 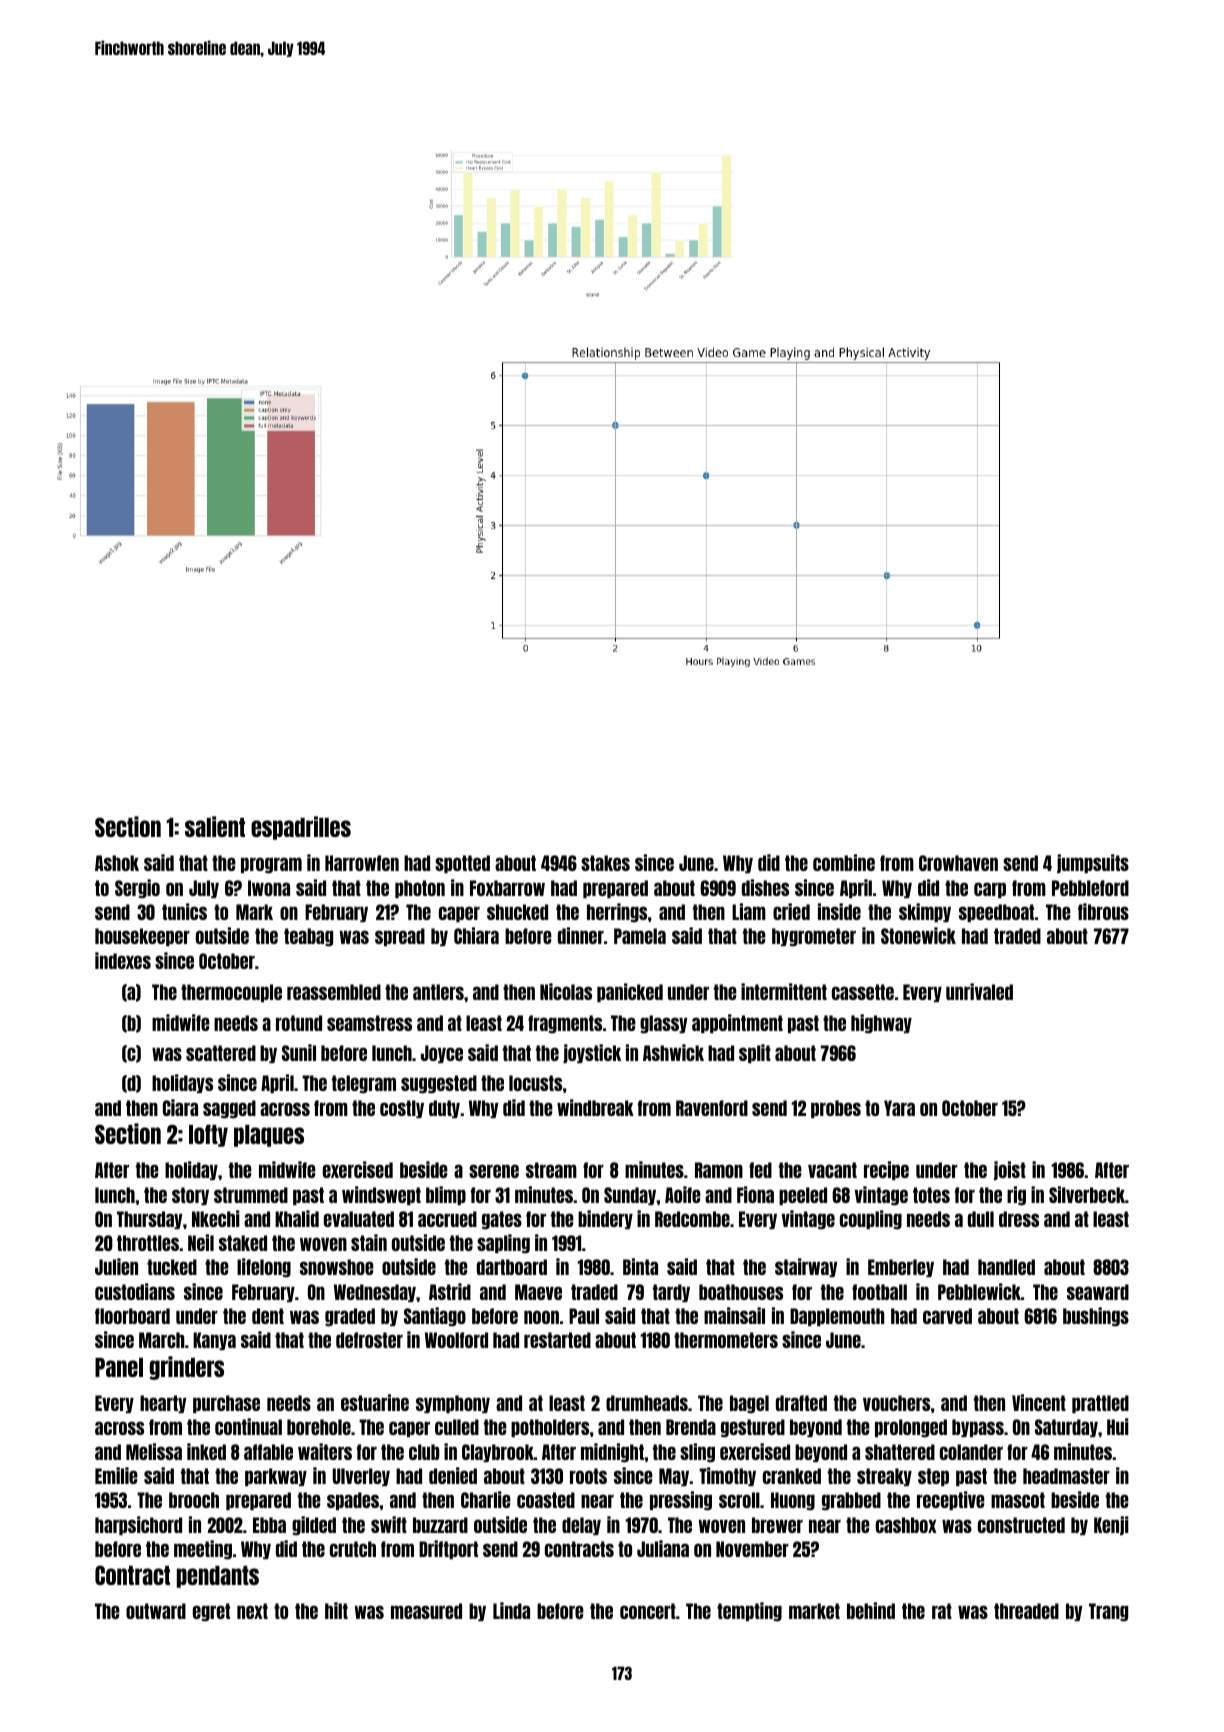 What do you see at coordinates (117, 863) in the image?
I see `Ashok` at bounding box center [117, 863].
